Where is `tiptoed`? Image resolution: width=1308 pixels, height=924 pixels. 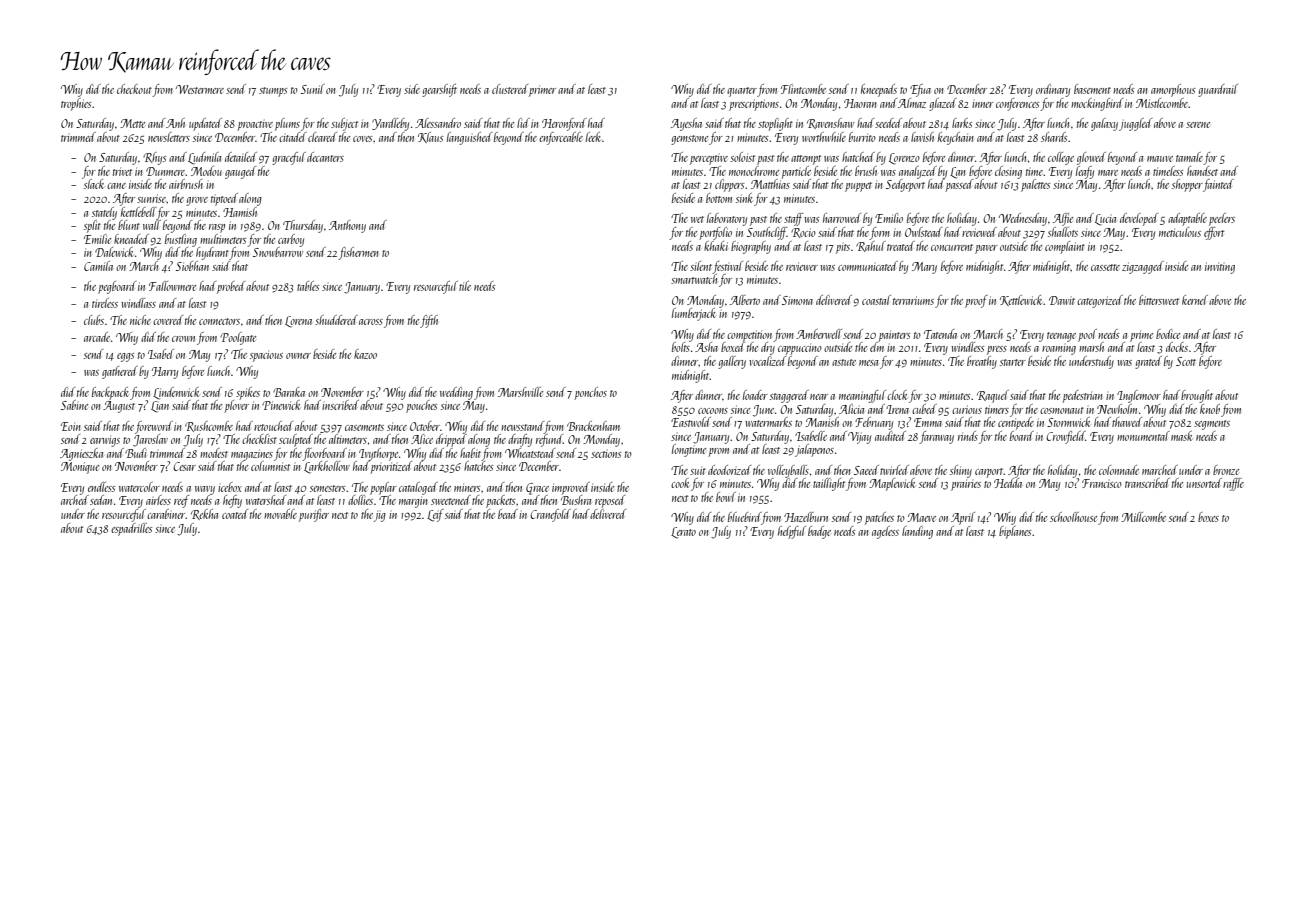
tiptoed is located at coordinates (224, 199).
